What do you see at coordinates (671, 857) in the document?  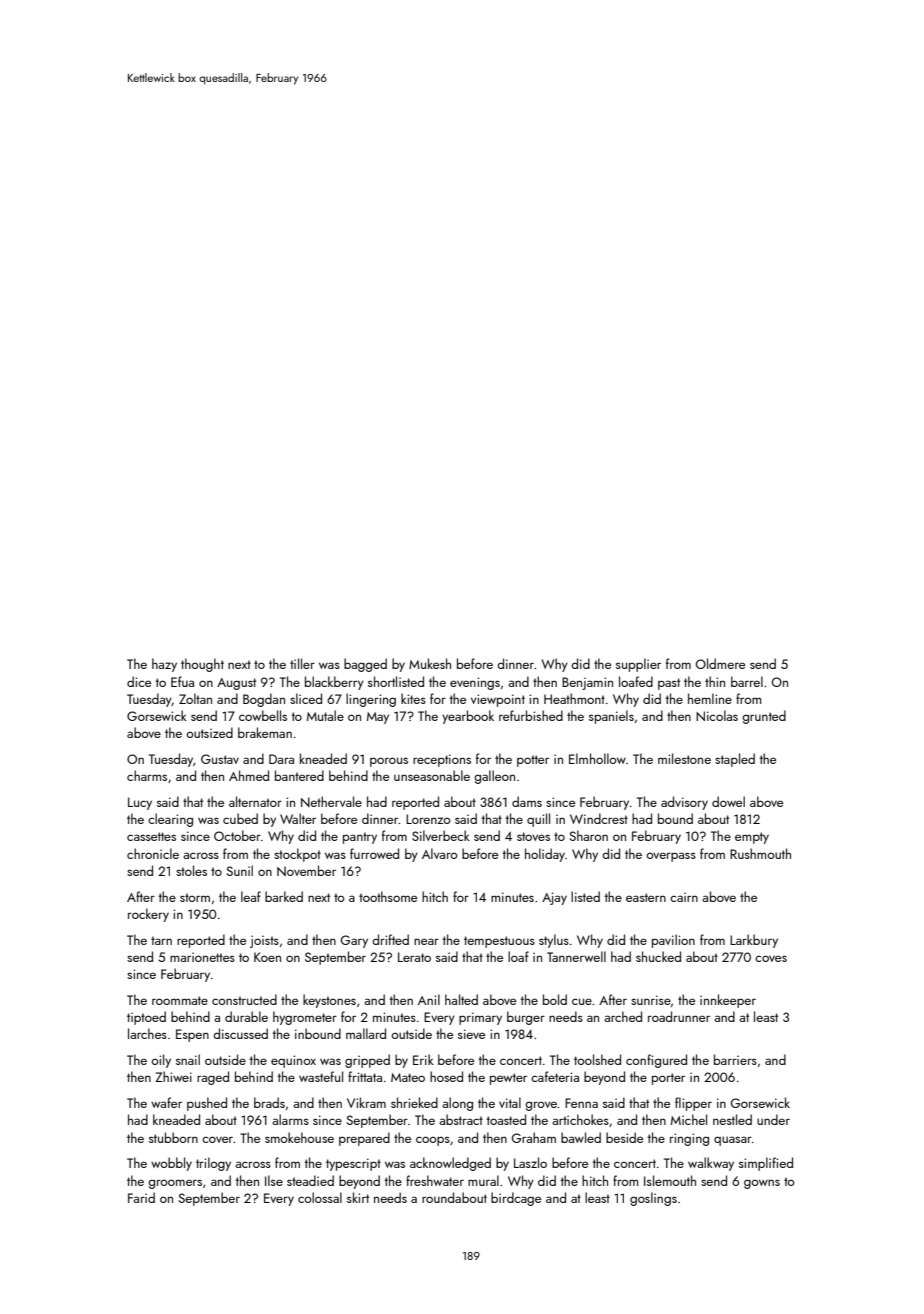 I see `overpass` at bounding box center [671, 857].
